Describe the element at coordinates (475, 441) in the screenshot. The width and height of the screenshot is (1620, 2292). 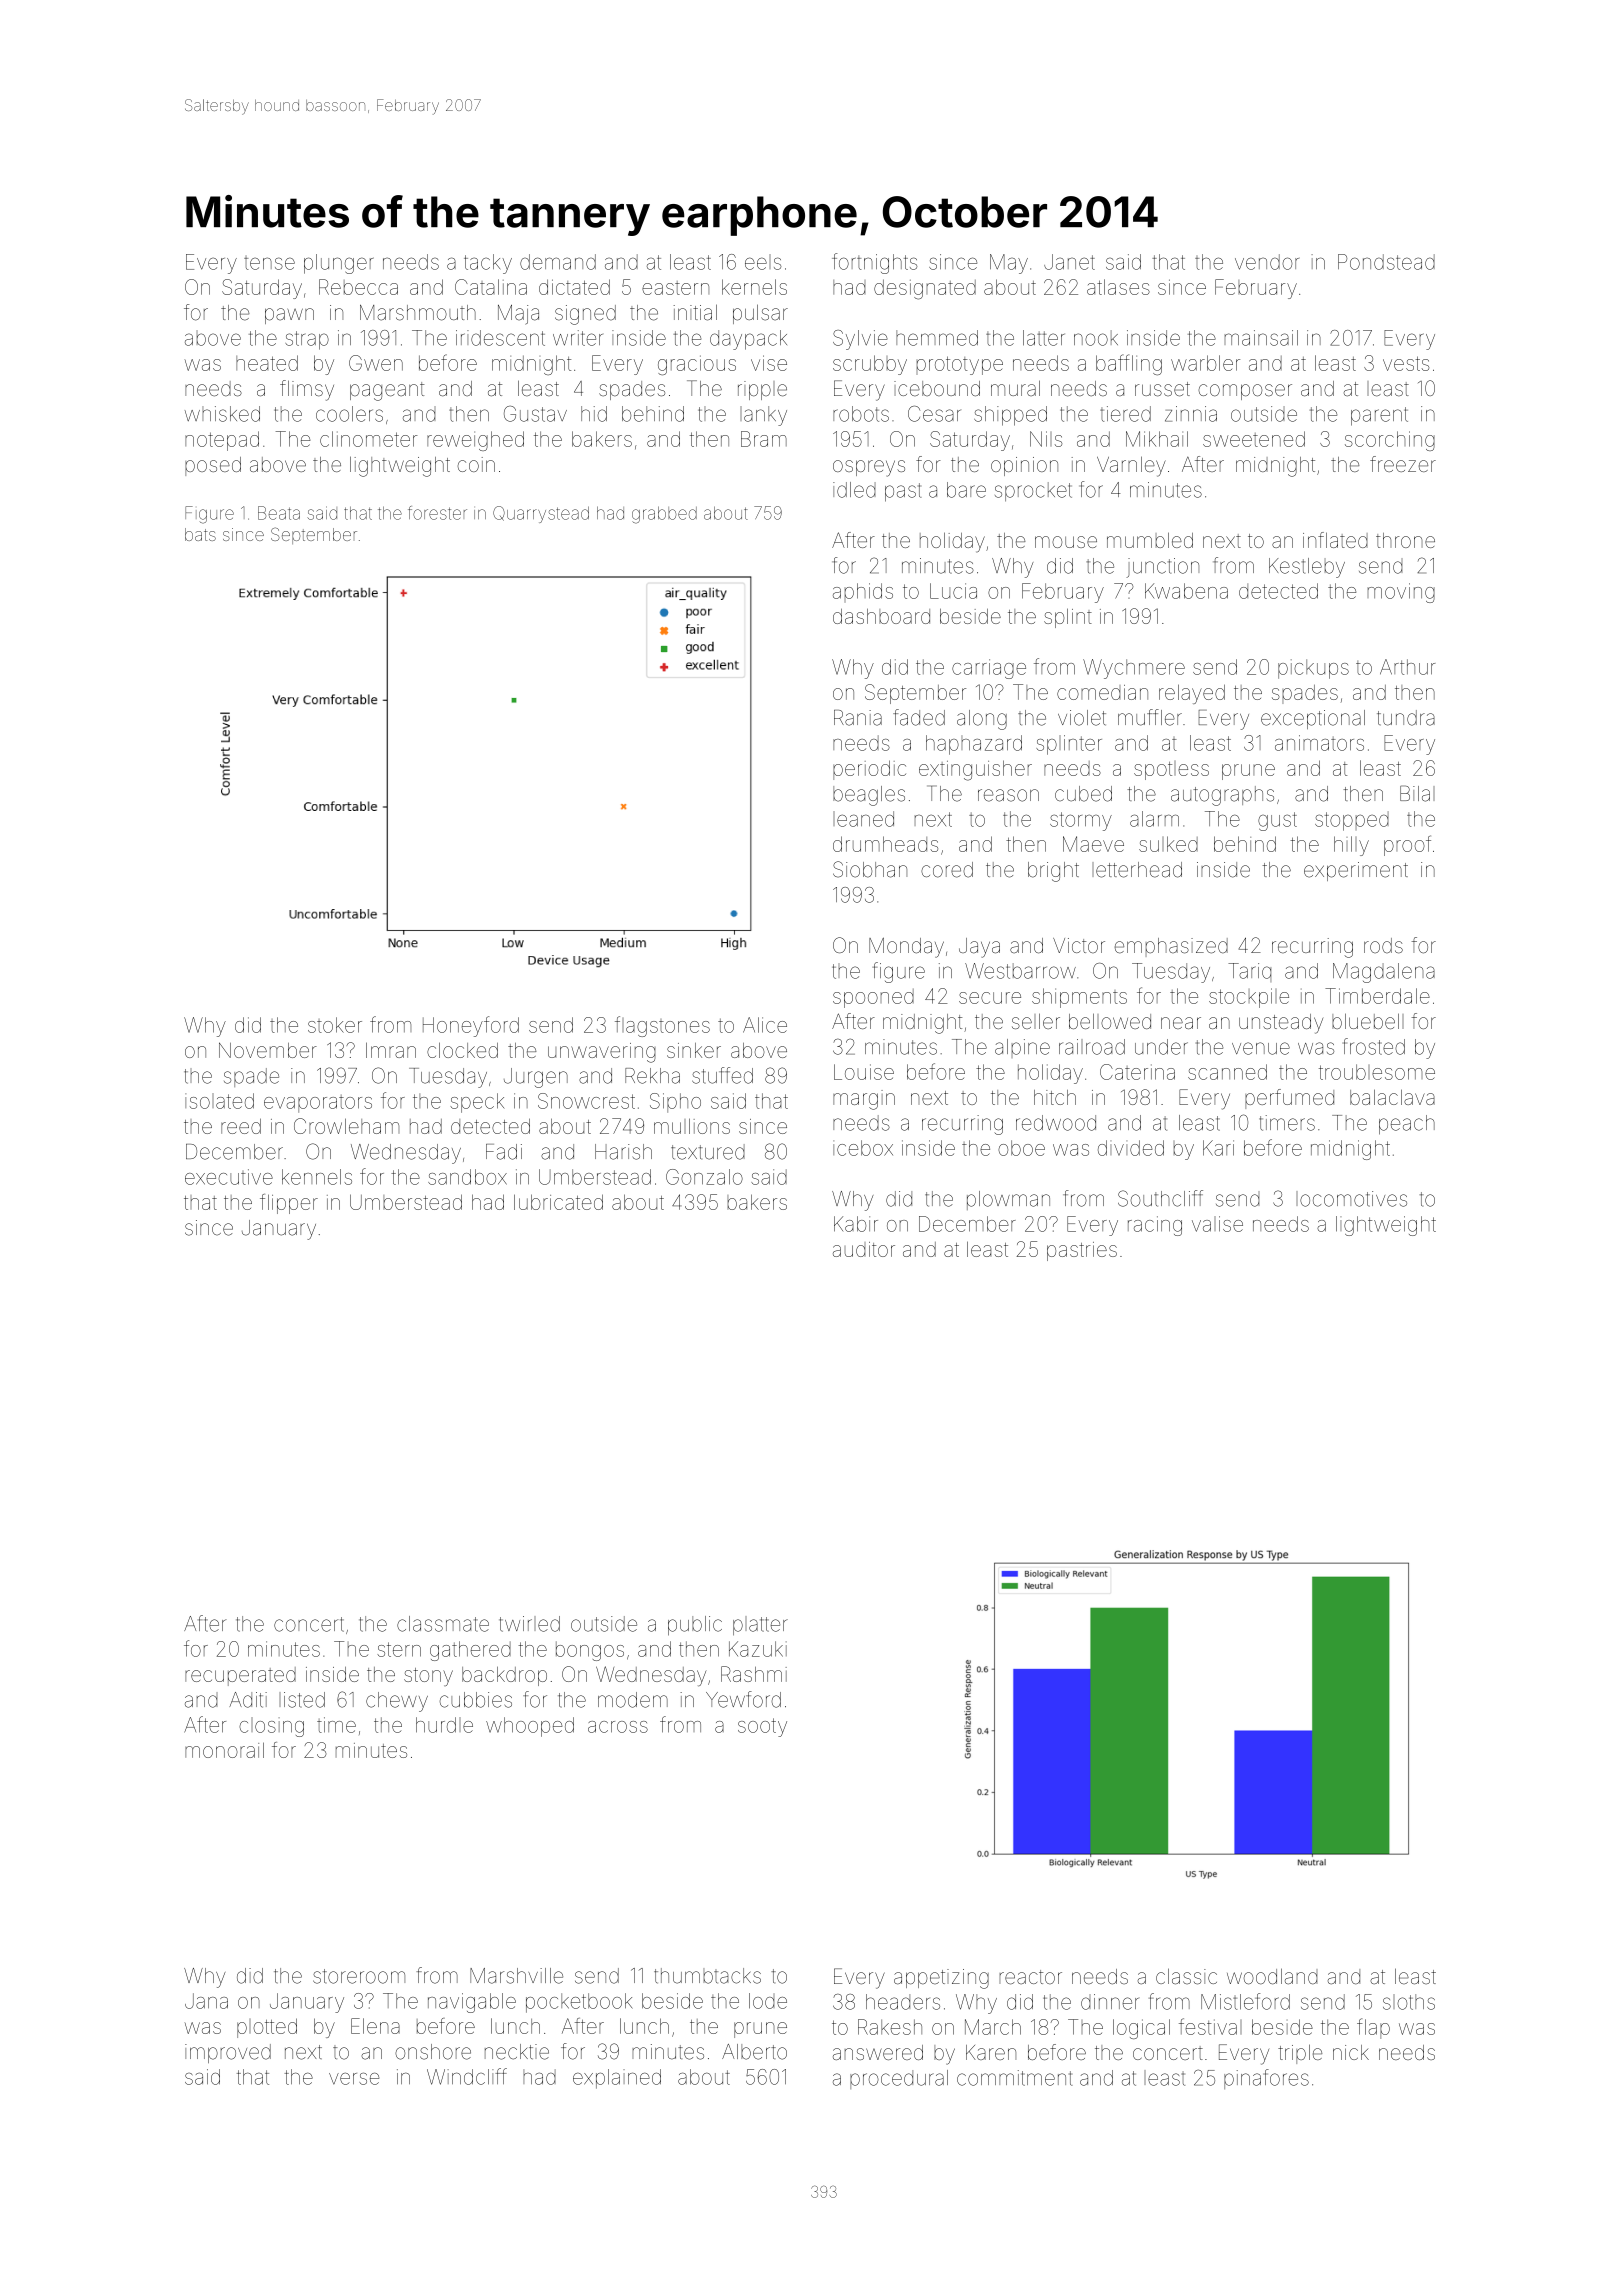
I see `reweighed` at that location.
